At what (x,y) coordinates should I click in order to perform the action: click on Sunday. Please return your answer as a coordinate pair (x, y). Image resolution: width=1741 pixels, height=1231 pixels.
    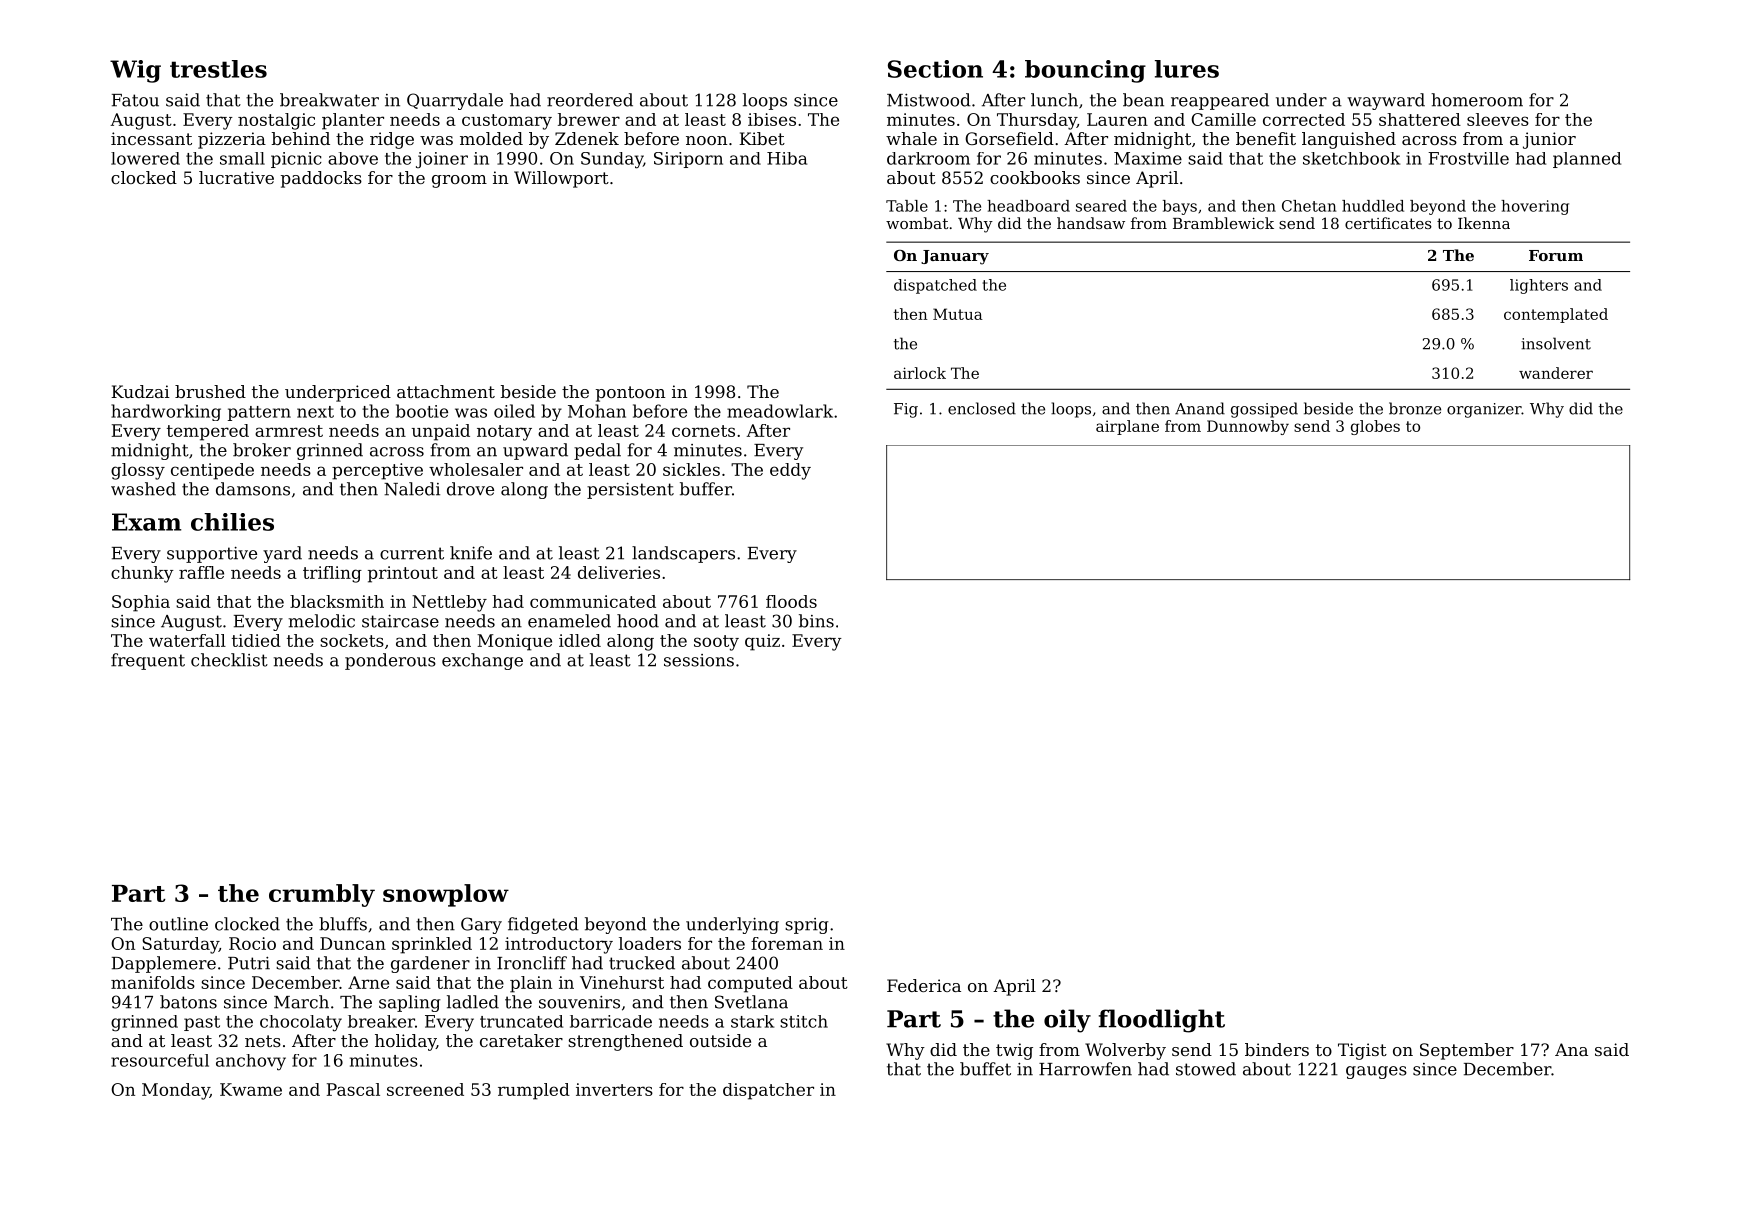
    Looking at the image, I should click on (612, 160).
